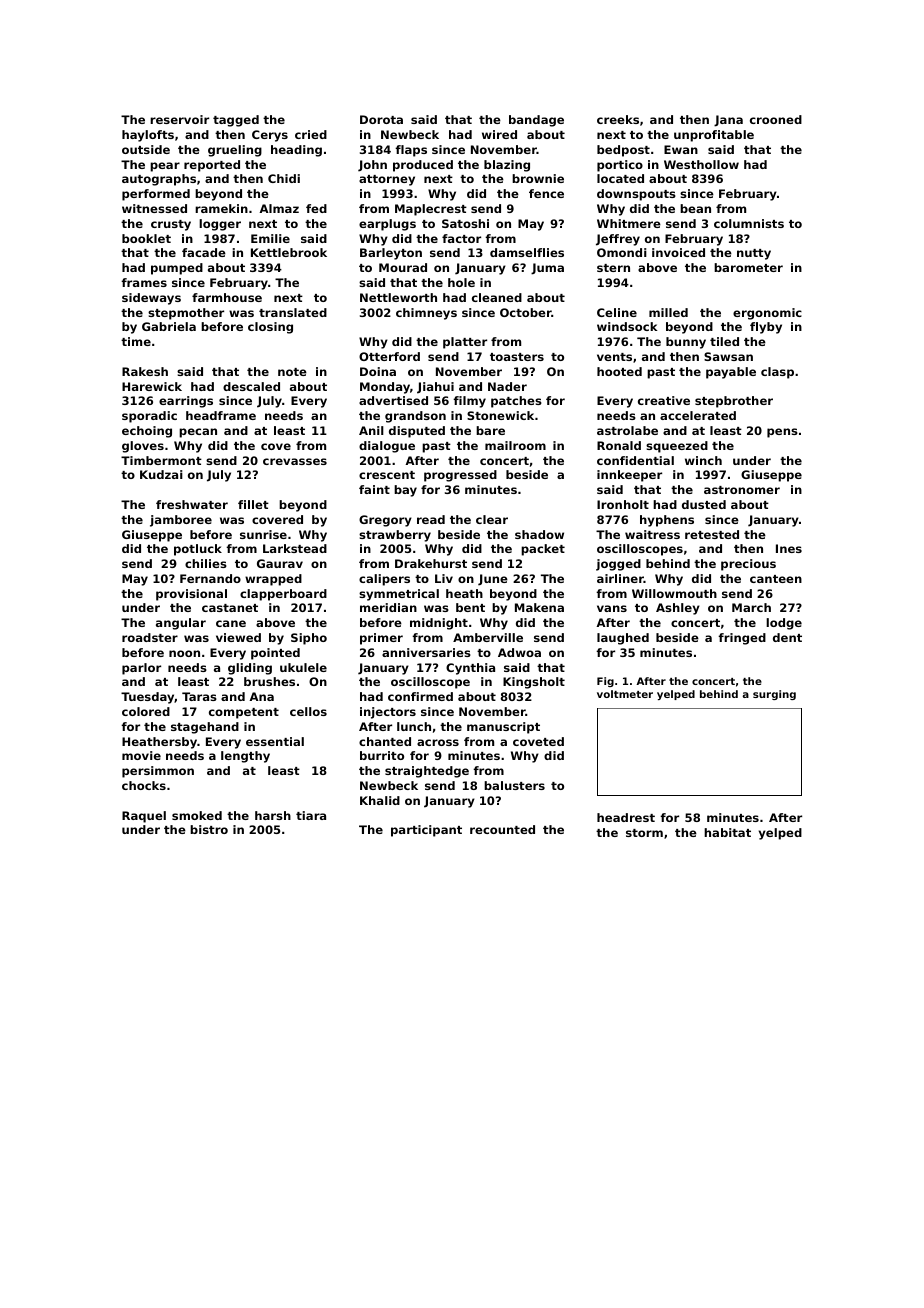 This screenshot has height=1308, width=924. What do you see at coordinates (209, 829) in the screenshot?
I see `bistro` at bounding box center [209, 829].
